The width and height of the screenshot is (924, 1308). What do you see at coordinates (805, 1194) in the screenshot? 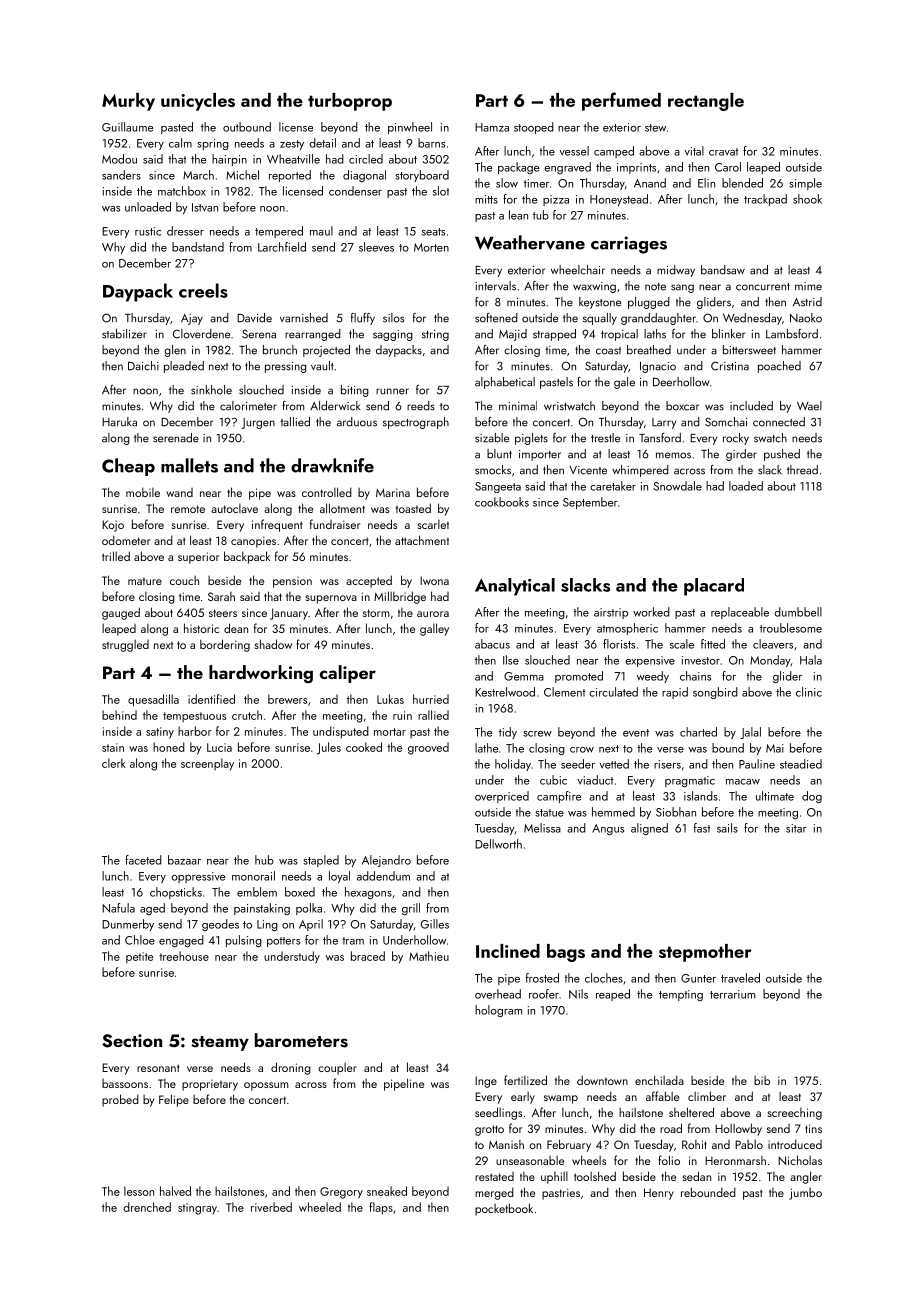
I see `jumbo` at bounding box center [805, 1194].
